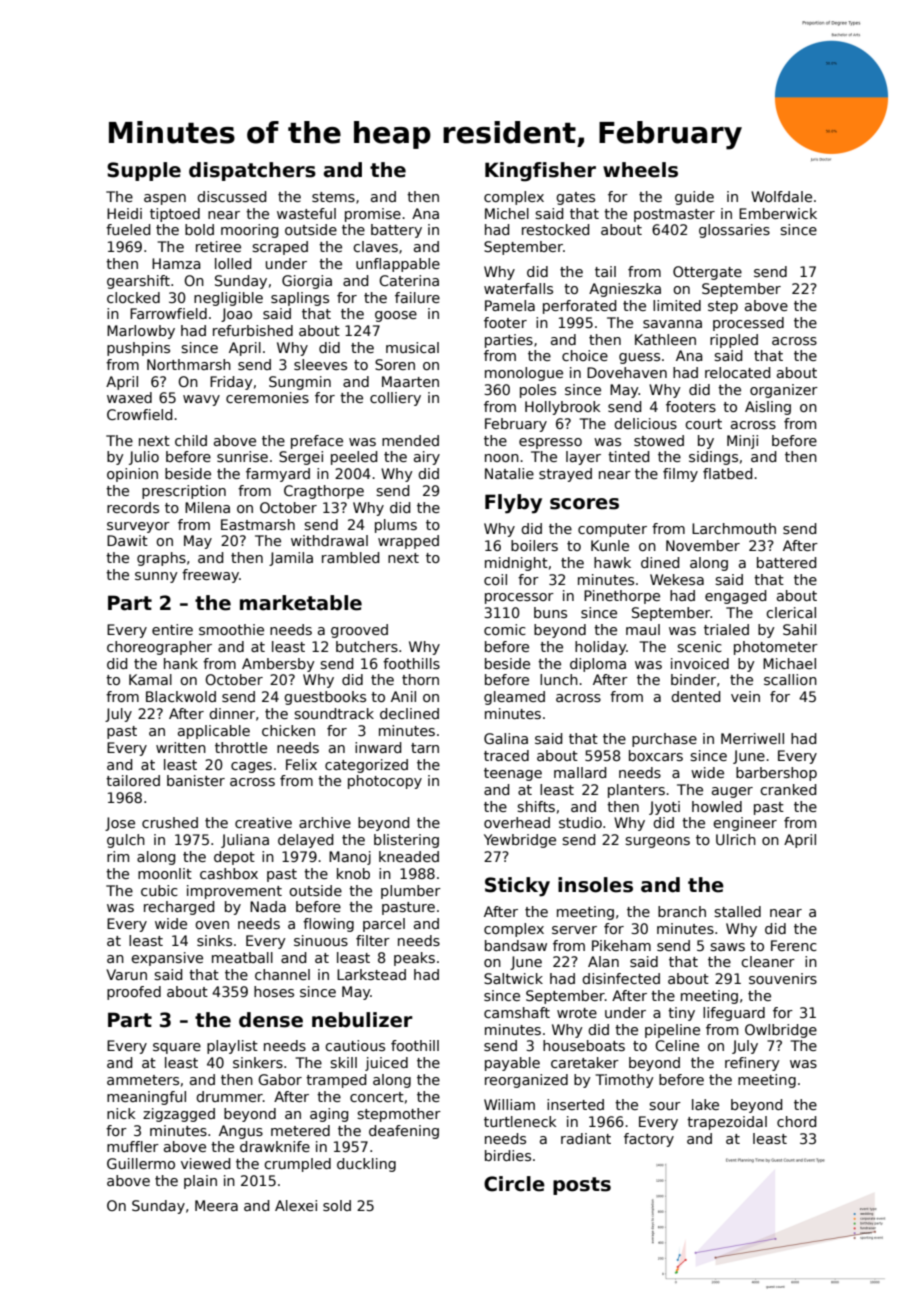  What do you see at coordinates (144, 171) in the screenshot?
I see `Supple` at bounding box center [144, 171].
